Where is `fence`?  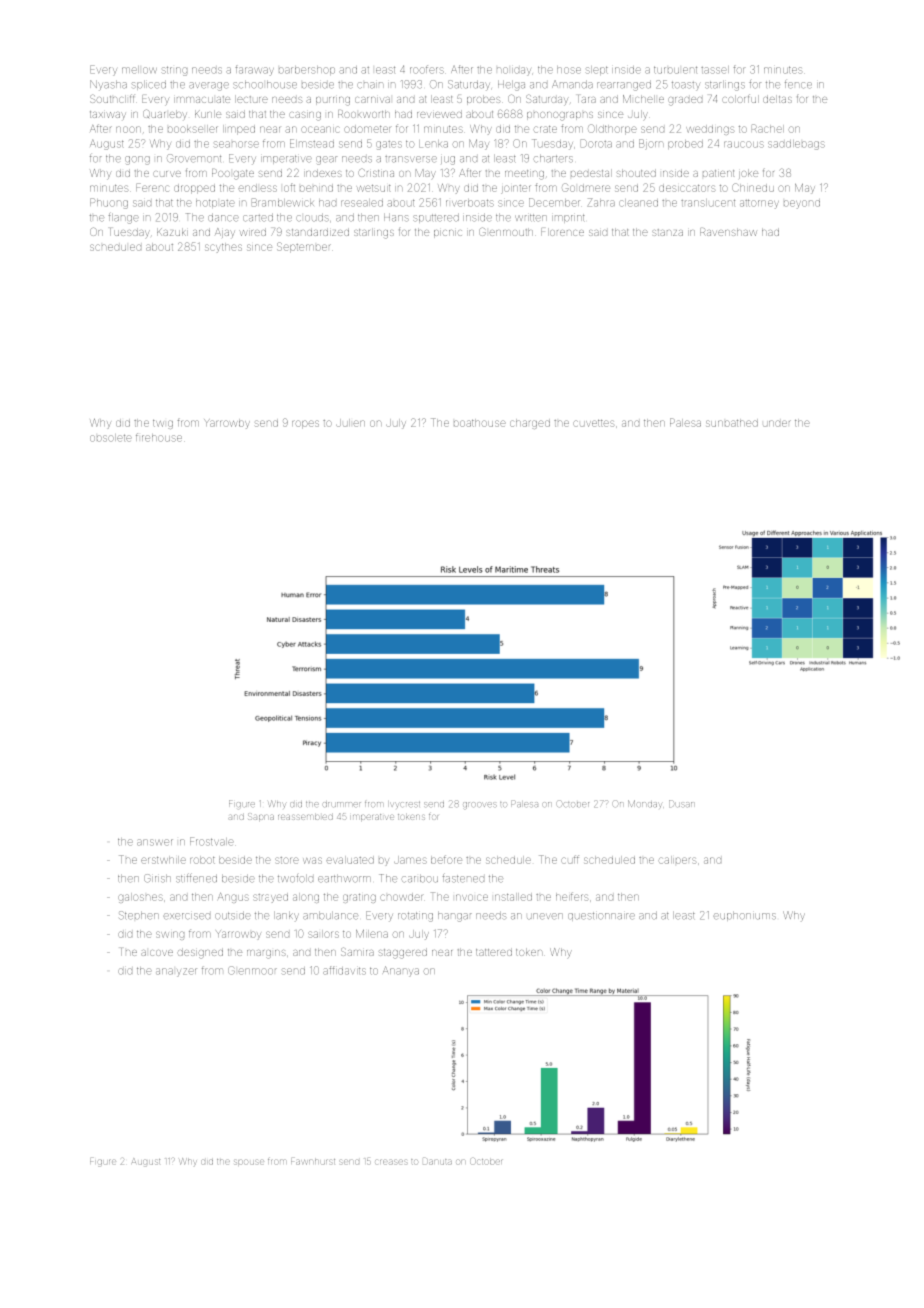
fence is located at coordinates (798, 85).
